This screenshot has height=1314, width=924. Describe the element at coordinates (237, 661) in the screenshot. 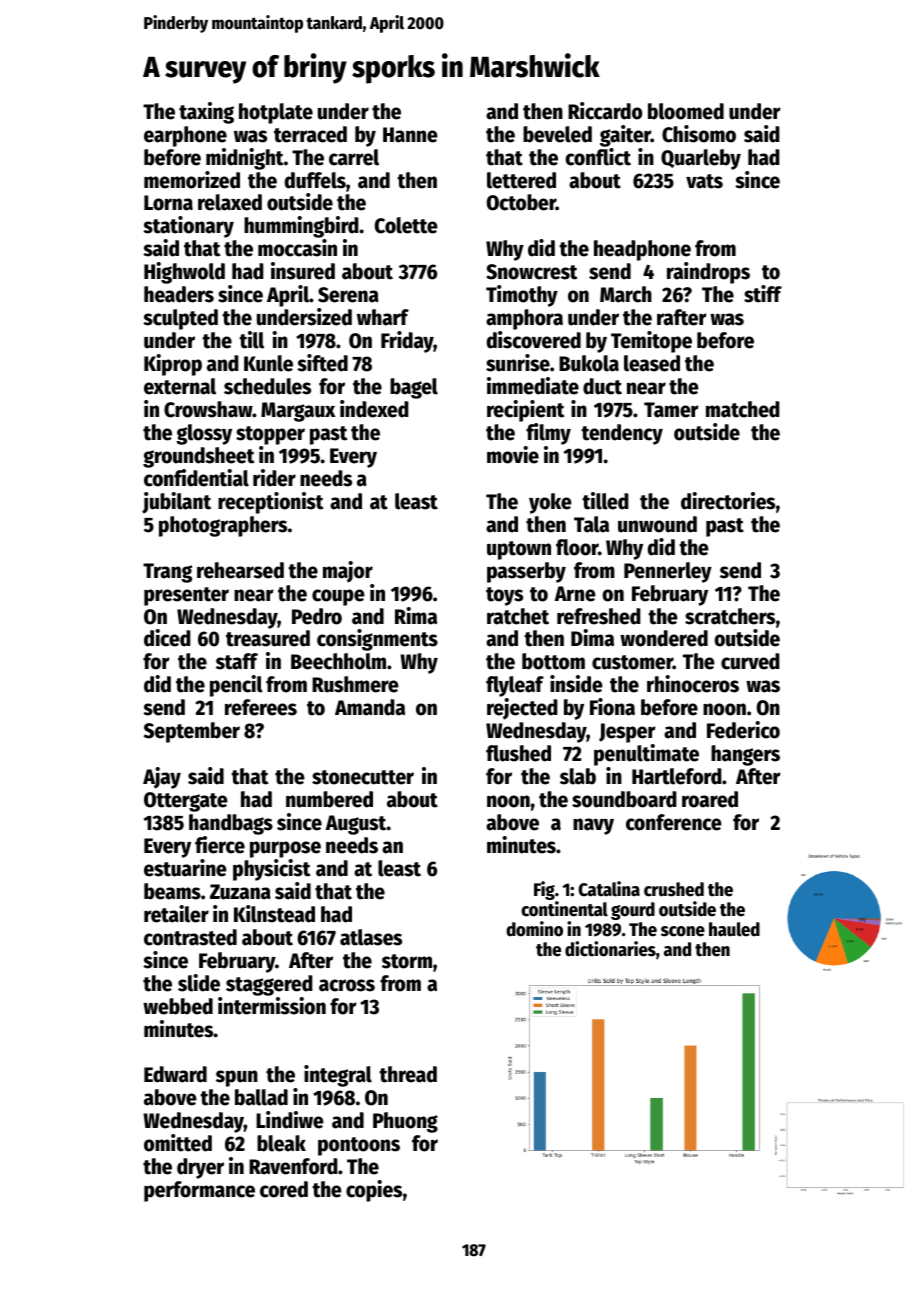

I see `staff` at that location.
